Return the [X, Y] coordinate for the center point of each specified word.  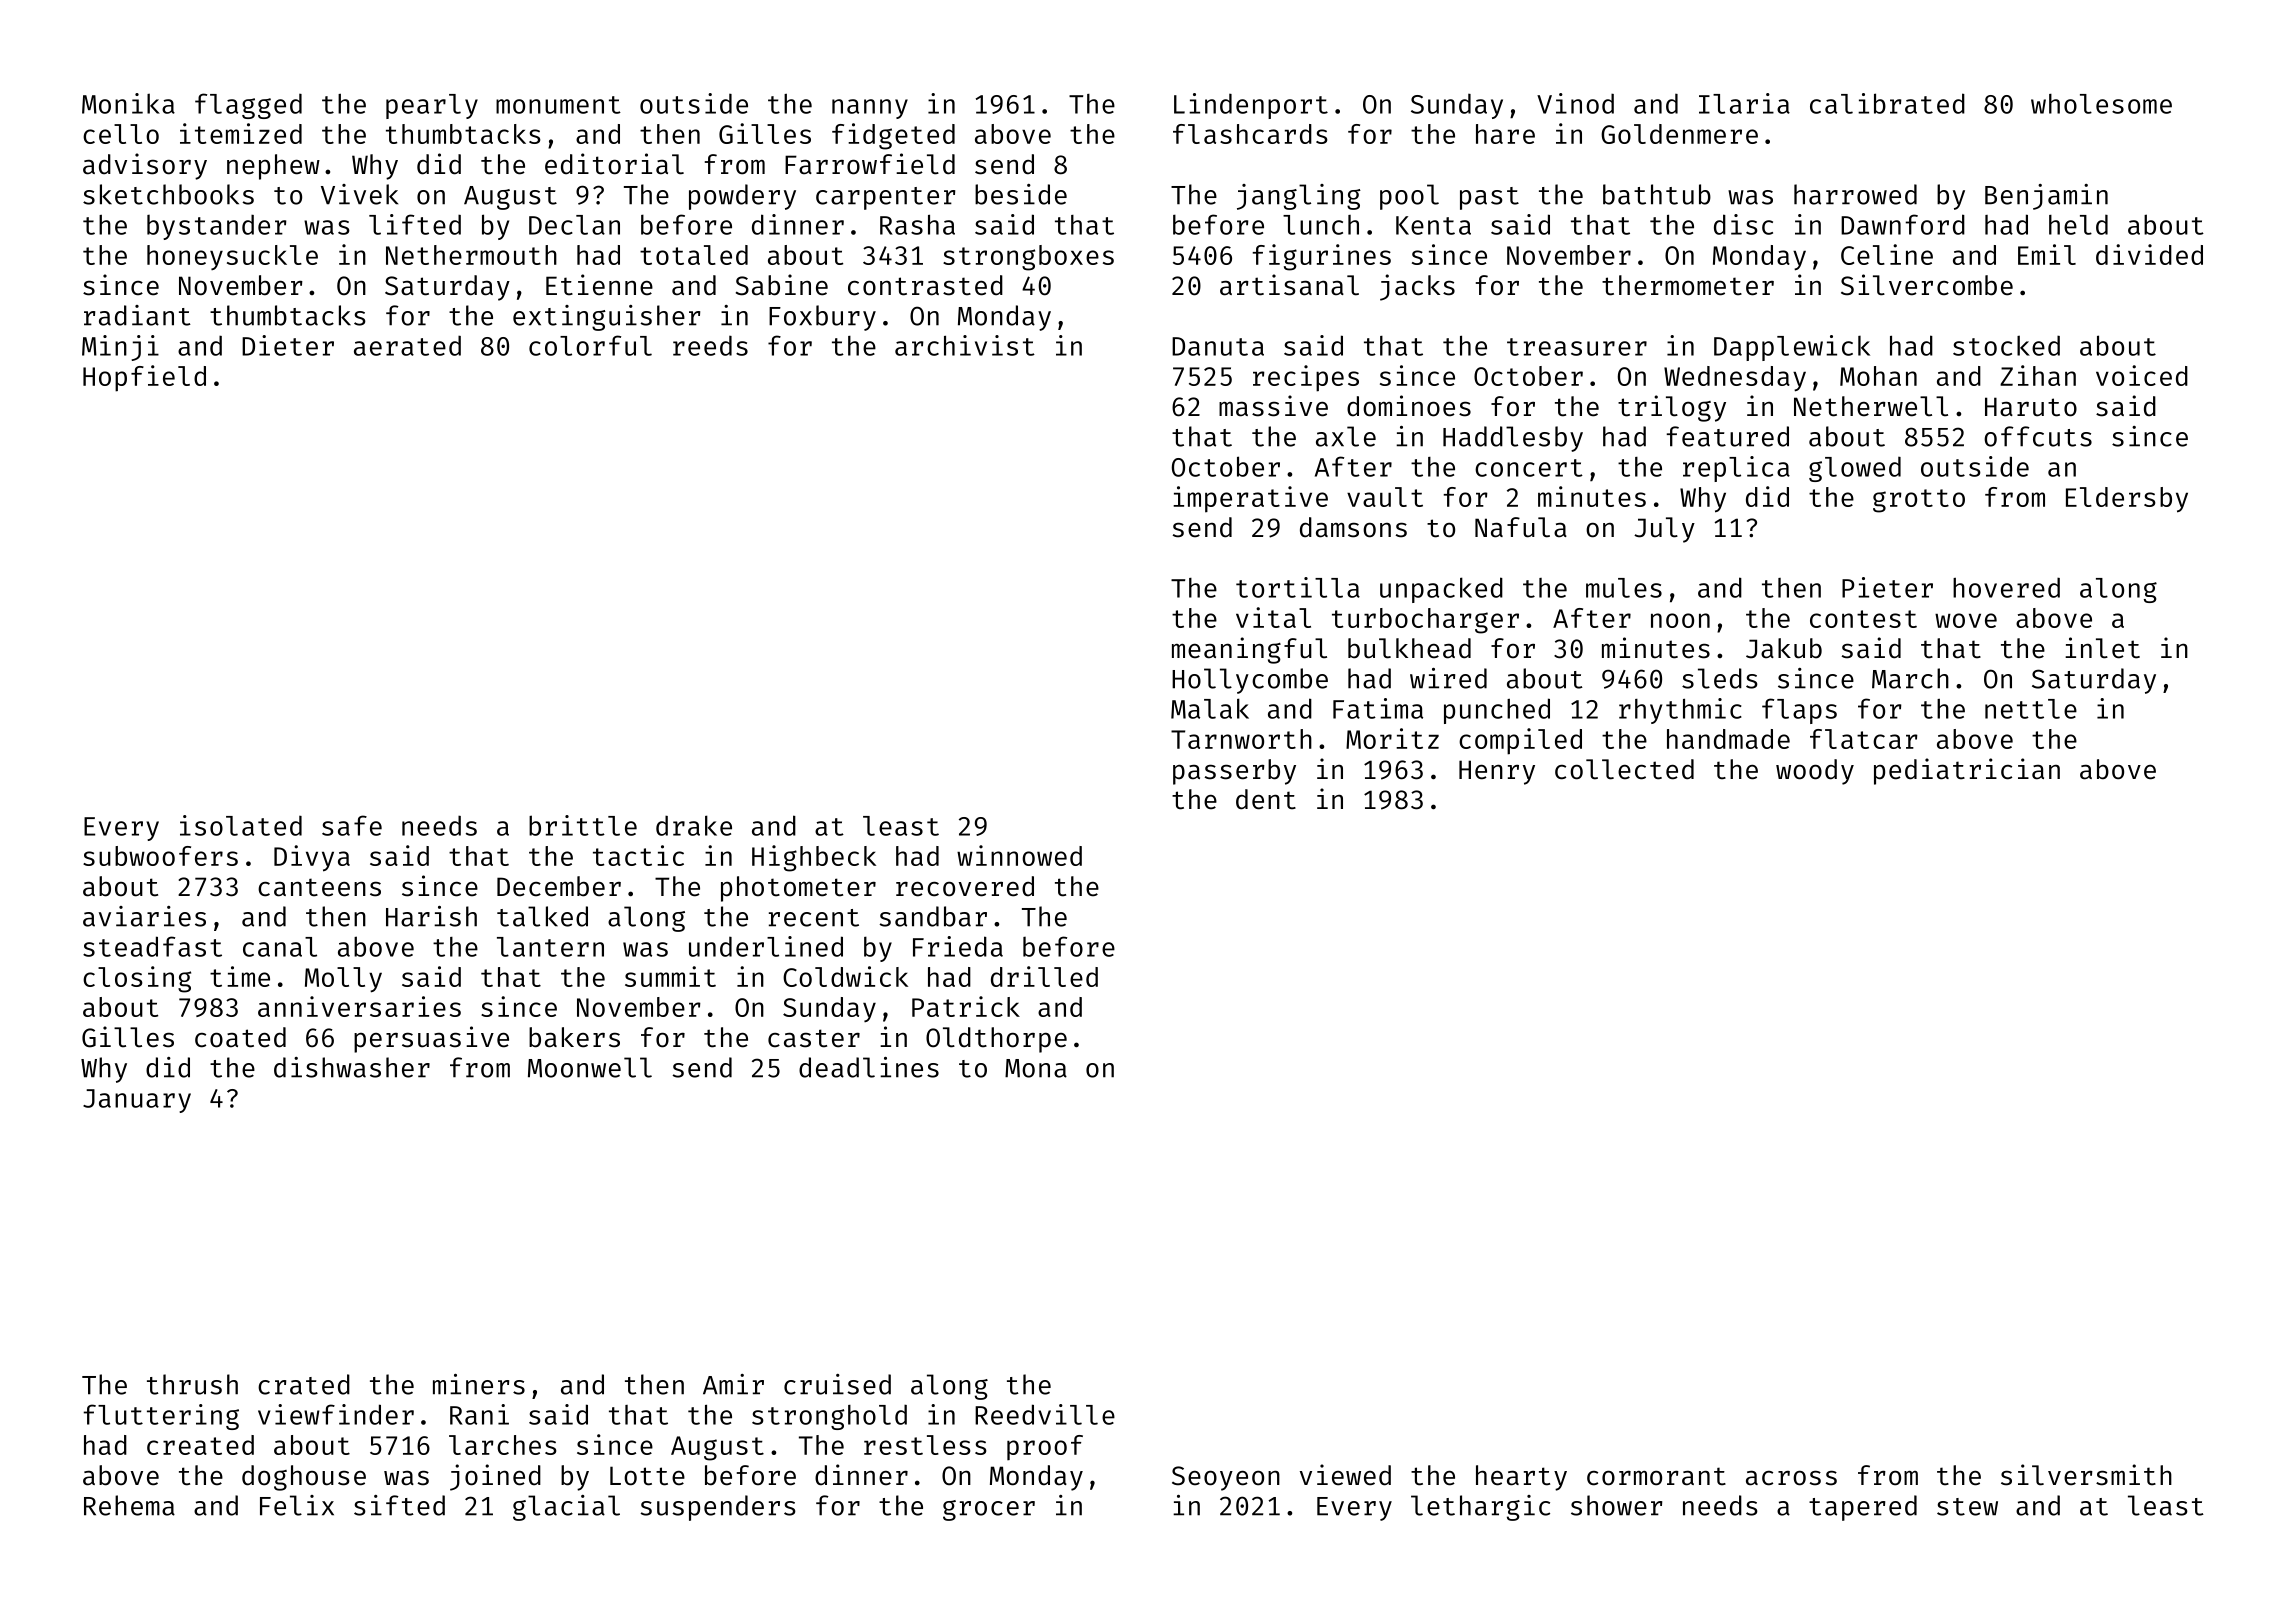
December [559, 886]
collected [1624, 769]
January [137, 1101]
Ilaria [1744, 103]
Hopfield [144, 378]
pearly [432, 106]
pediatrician [1967, 771]
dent [1266, 799]
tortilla [1298, 587]
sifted [399, 1505]
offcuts [2038, 436]
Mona [1036, 1068]
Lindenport [1251, 106]
